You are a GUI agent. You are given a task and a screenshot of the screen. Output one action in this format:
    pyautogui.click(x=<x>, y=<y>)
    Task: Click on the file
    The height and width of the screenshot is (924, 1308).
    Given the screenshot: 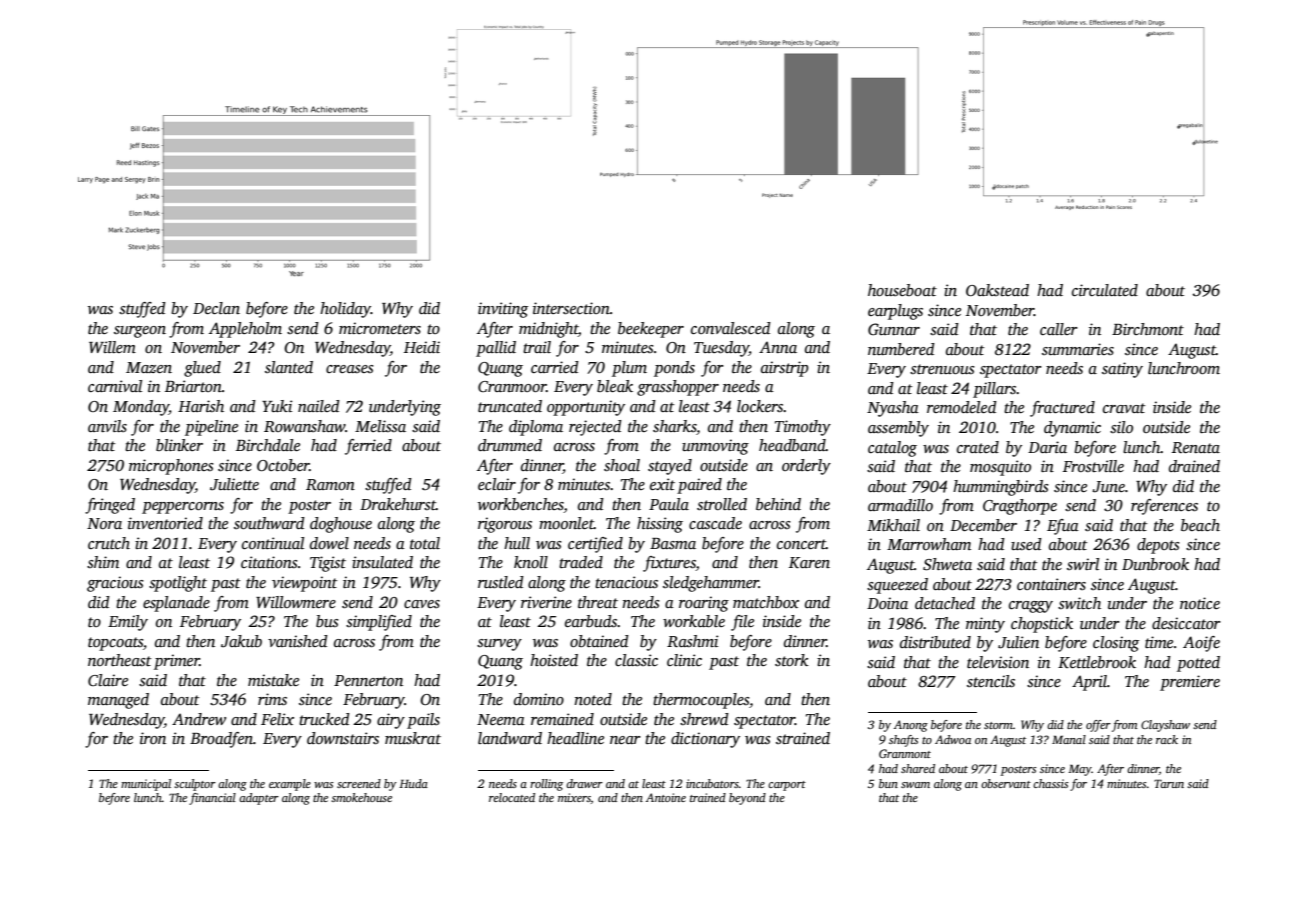 What is the action you would take?
    pyautogui.click(x=742, y=623)
